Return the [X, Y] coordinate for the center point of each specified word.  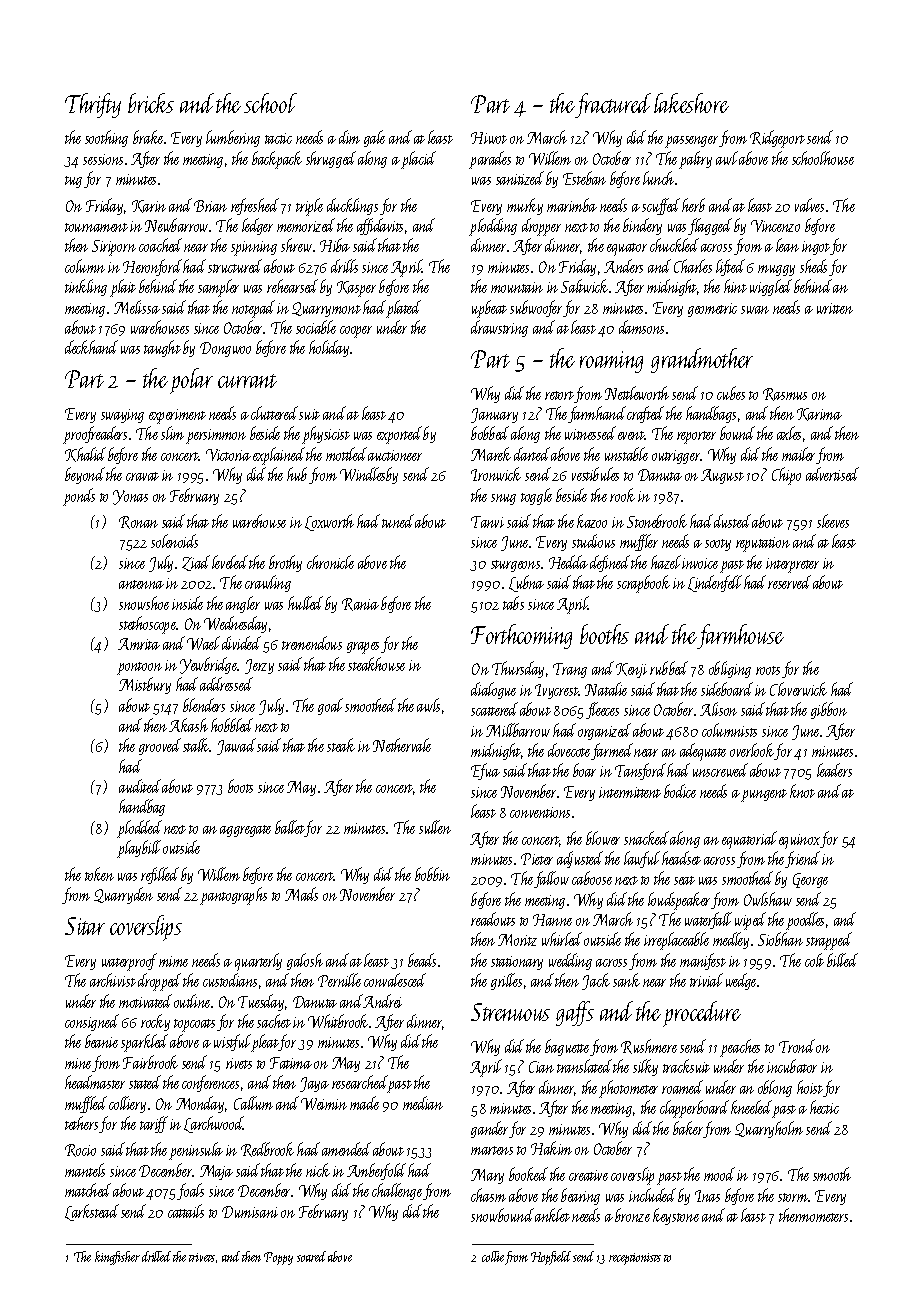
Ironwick [496, 474]
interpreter [792, 565]
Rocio [80, 1150]
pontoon [139, 668]
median [423, 1103]
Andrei [382, 1001]
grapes [363, 648]
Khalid [85, 454]
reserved [789, 582]
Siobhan [780, 939]
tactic [278, 138]
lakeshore [691, 103]
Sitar [85, 926]
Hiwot [489, 138]
